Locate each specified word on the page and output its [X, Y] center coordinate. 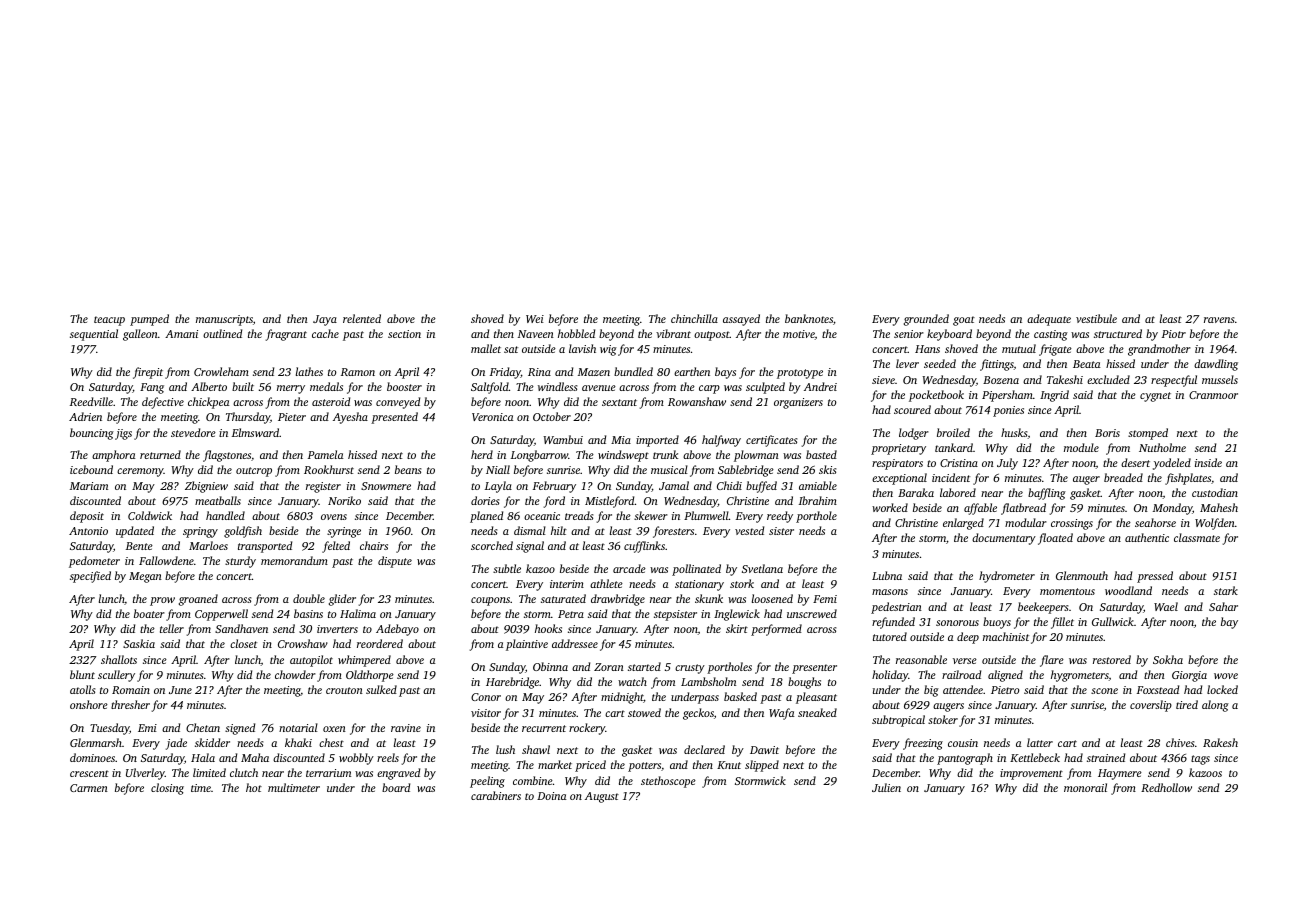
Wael [1166, 606]
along [1215, 706]
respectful [1174, 381]
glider [342, 600]
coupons [490, 601]
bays [725, 373]
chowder [295, 674]
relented [362, 318]
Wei [535, 319]
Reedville [91, 401]
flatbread [1023, 509]
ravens [1219, 320]
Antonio [88, 531]
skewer [651, 515]
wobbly [356, 759]
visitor [486, 713]
